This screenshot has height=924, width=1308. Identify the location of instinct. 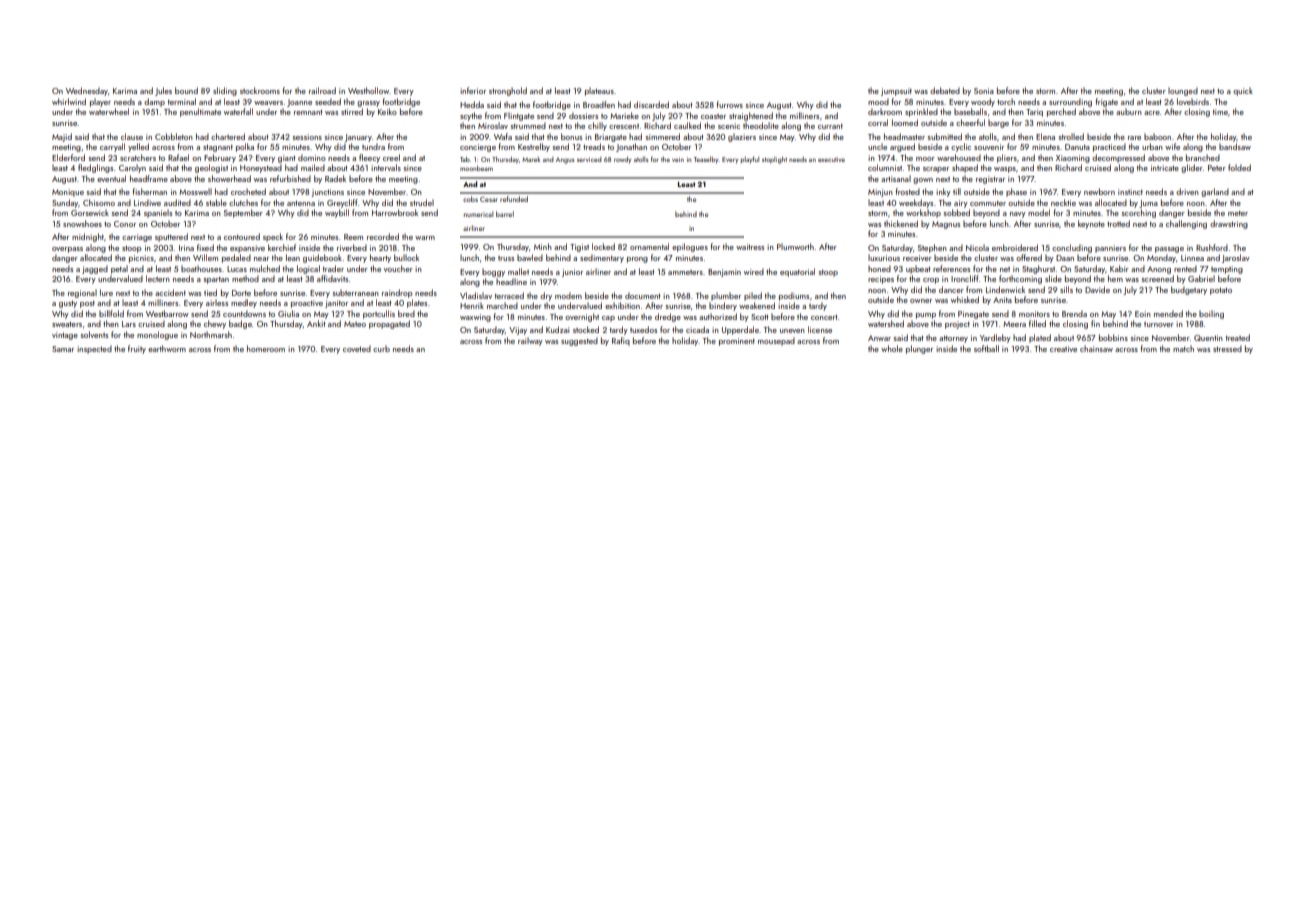
(1130, 192).
